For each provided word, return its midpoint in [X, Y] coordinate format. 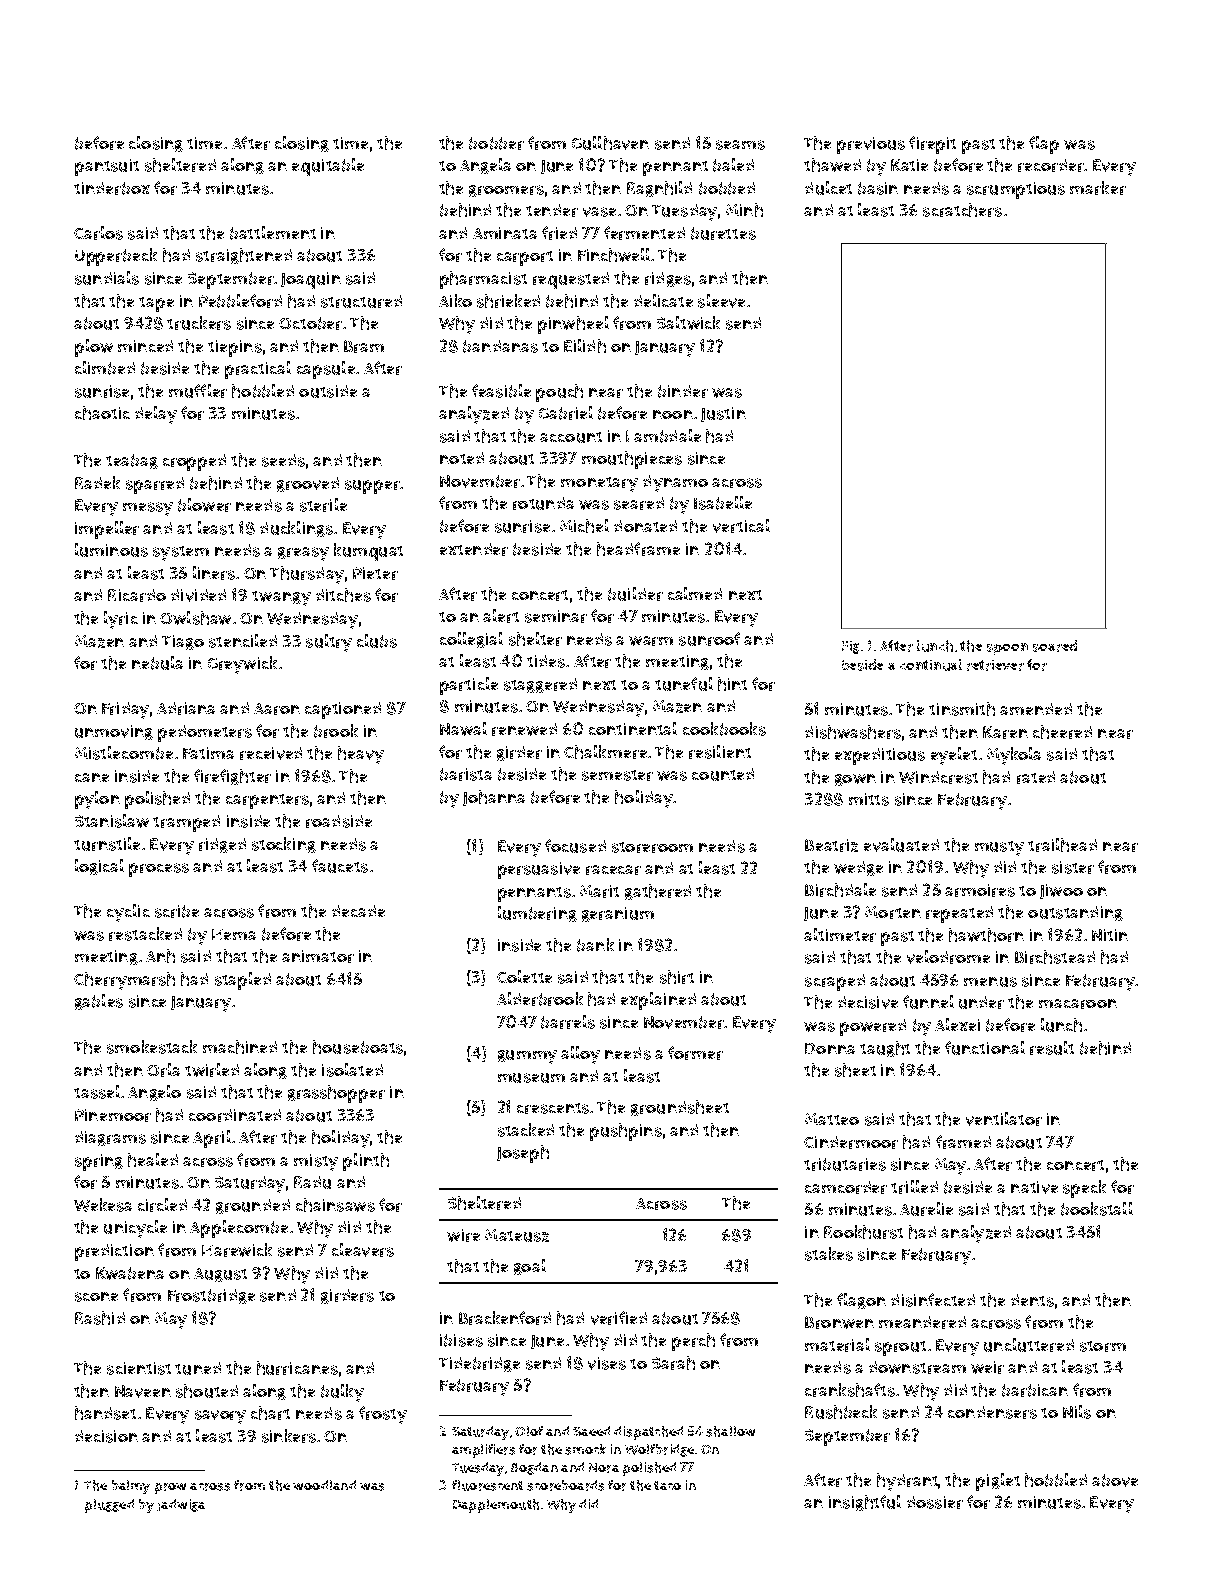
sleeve [721, 301]
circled [162, 1205]
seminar [556, 616]
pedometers [205, 733]
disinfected [933, 1300]
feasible [501, 391]
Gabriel [566, 413]
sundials [107, 278]
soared [1055, 646]
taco [667, 1485]
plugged [109, 1506]
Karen [1005, 732]
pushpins [626, 1132]
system [181, 553]
